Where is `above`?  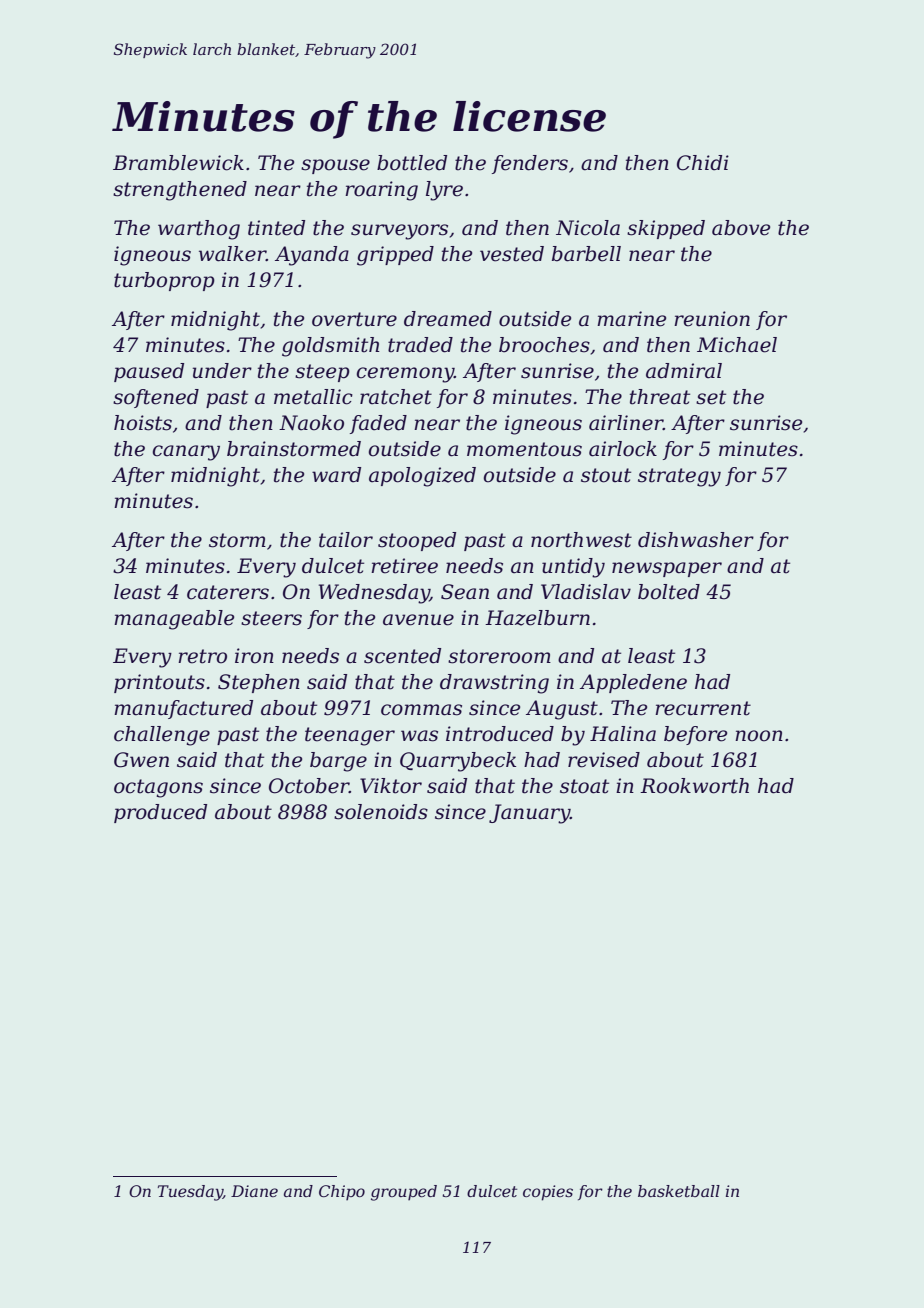
above is located at coordinates (741, 228).
